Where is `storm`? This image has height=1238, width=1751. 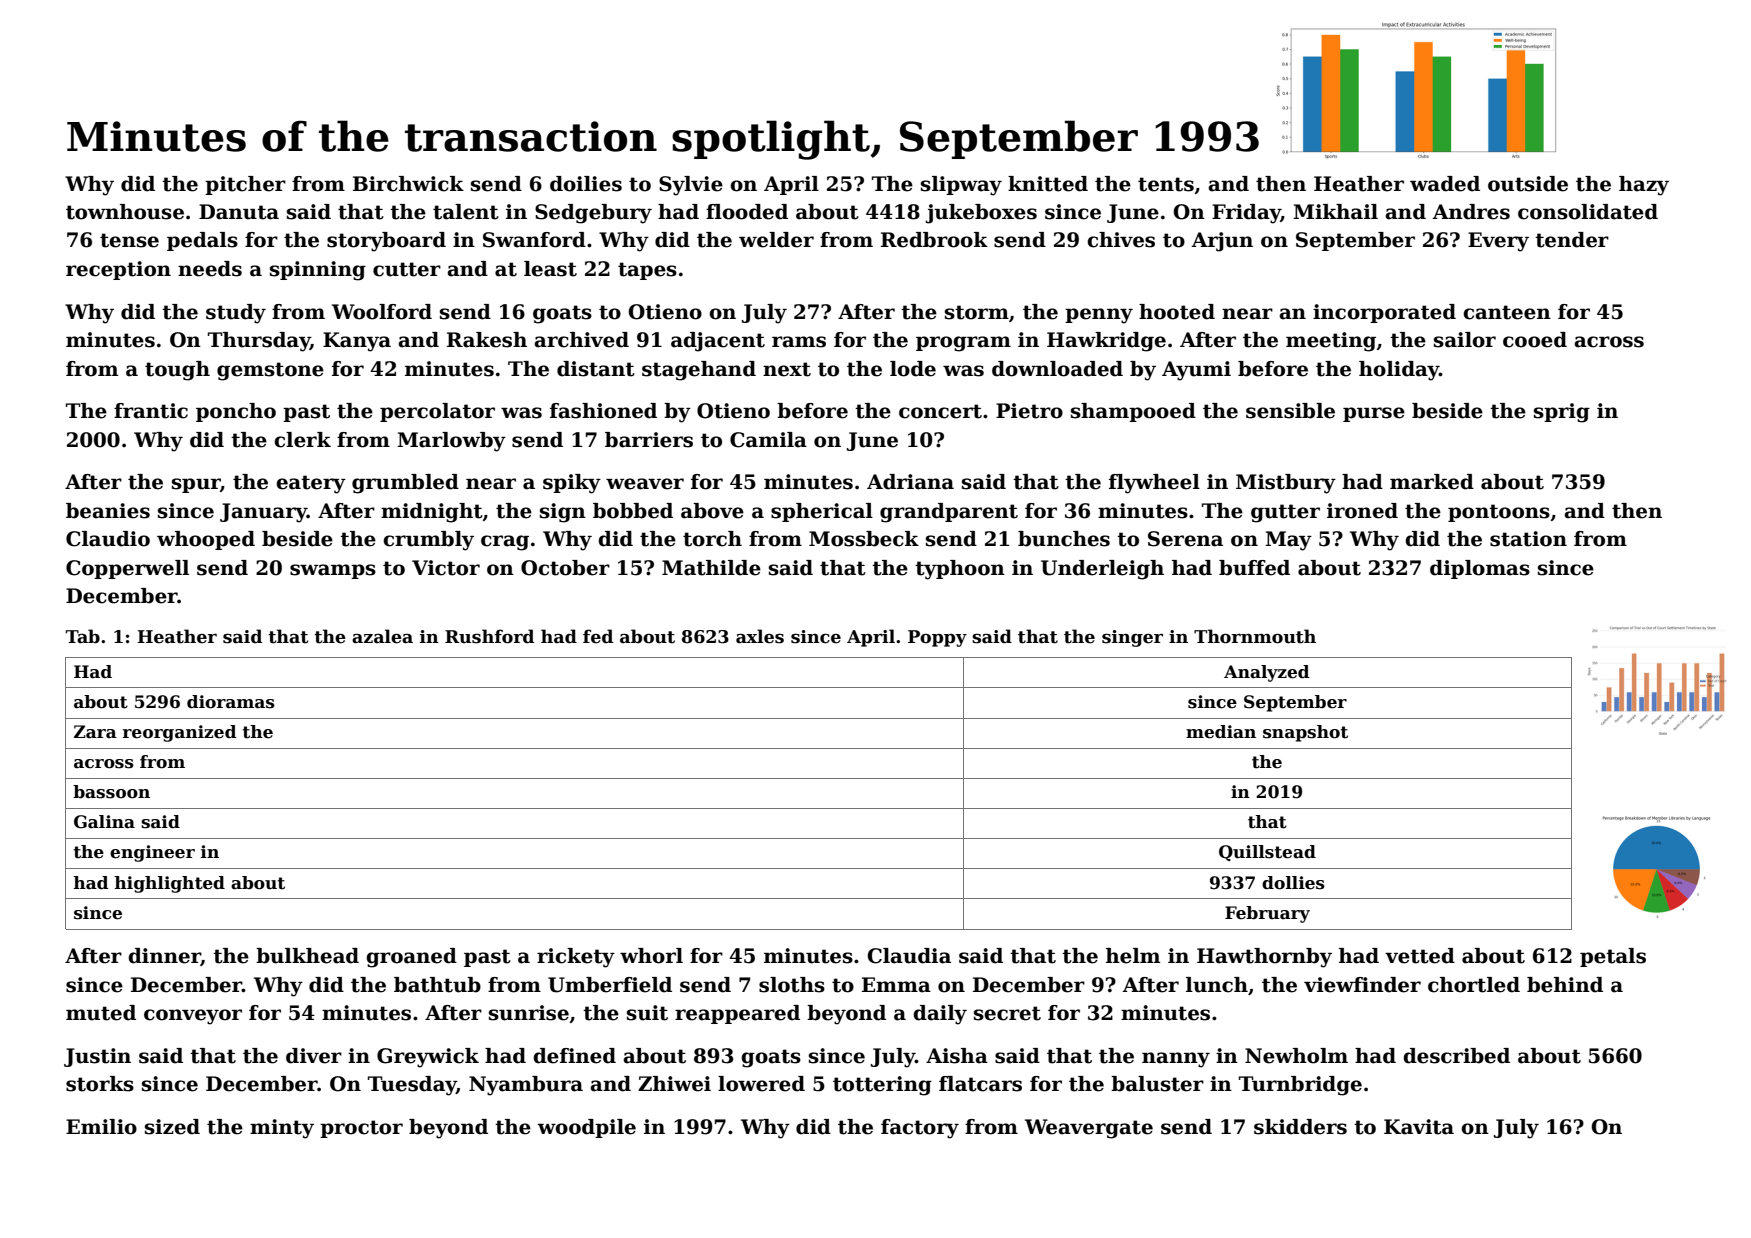
storm is located at coordinates (977, 312).
